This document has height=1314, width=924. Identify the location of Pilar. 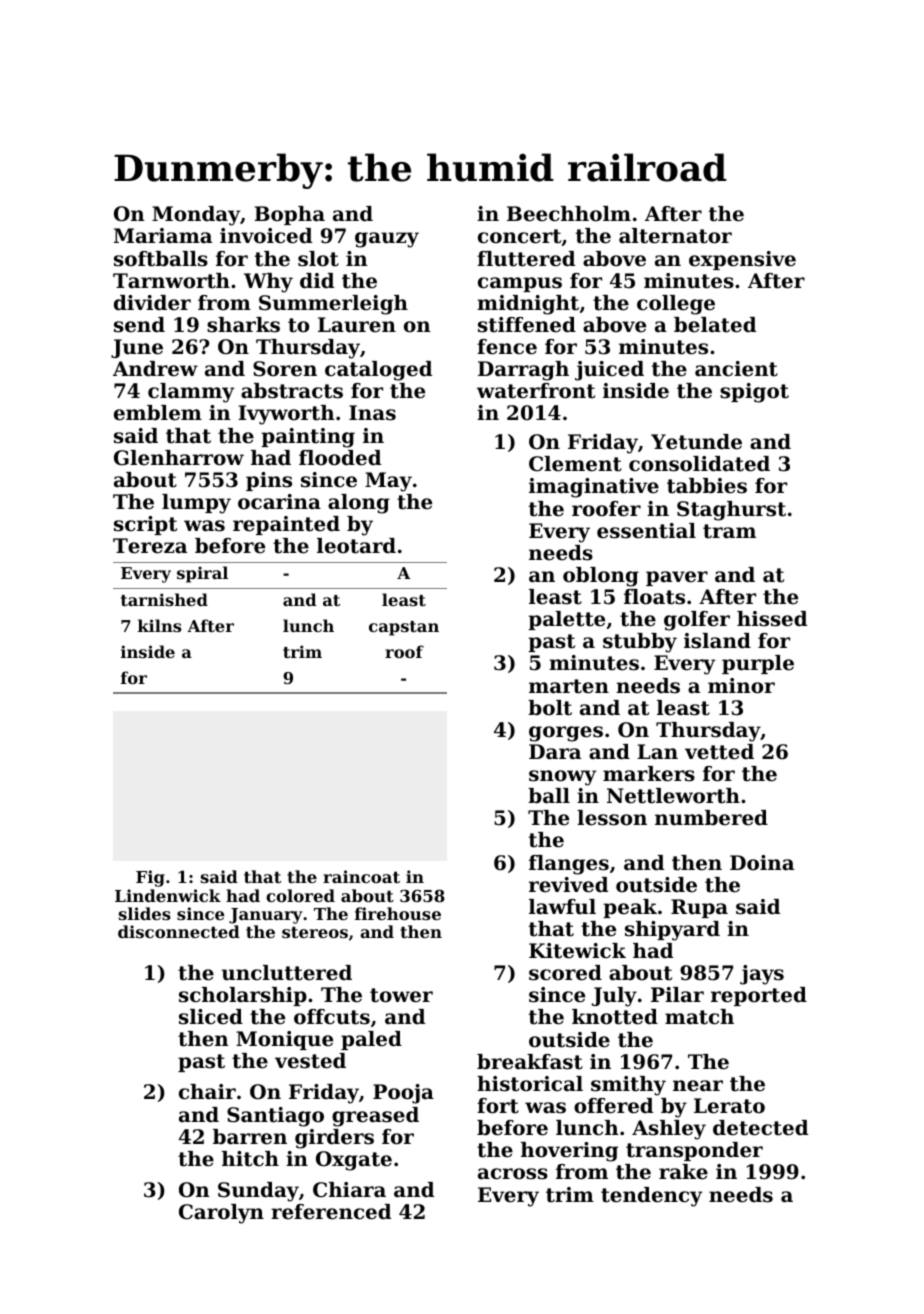
(677, 994).
